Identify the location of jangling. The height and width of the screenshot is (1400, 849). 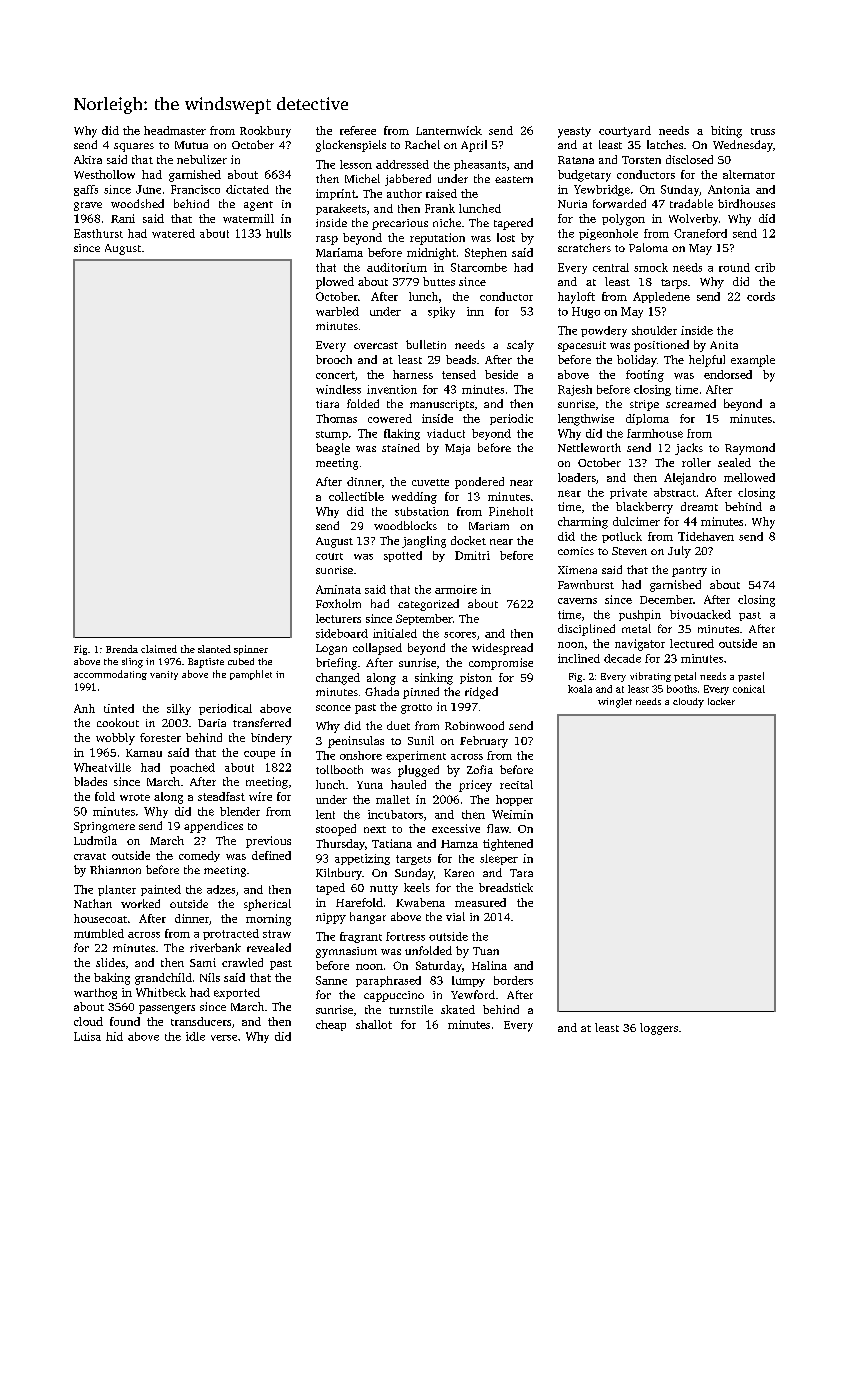
(424, 542).
